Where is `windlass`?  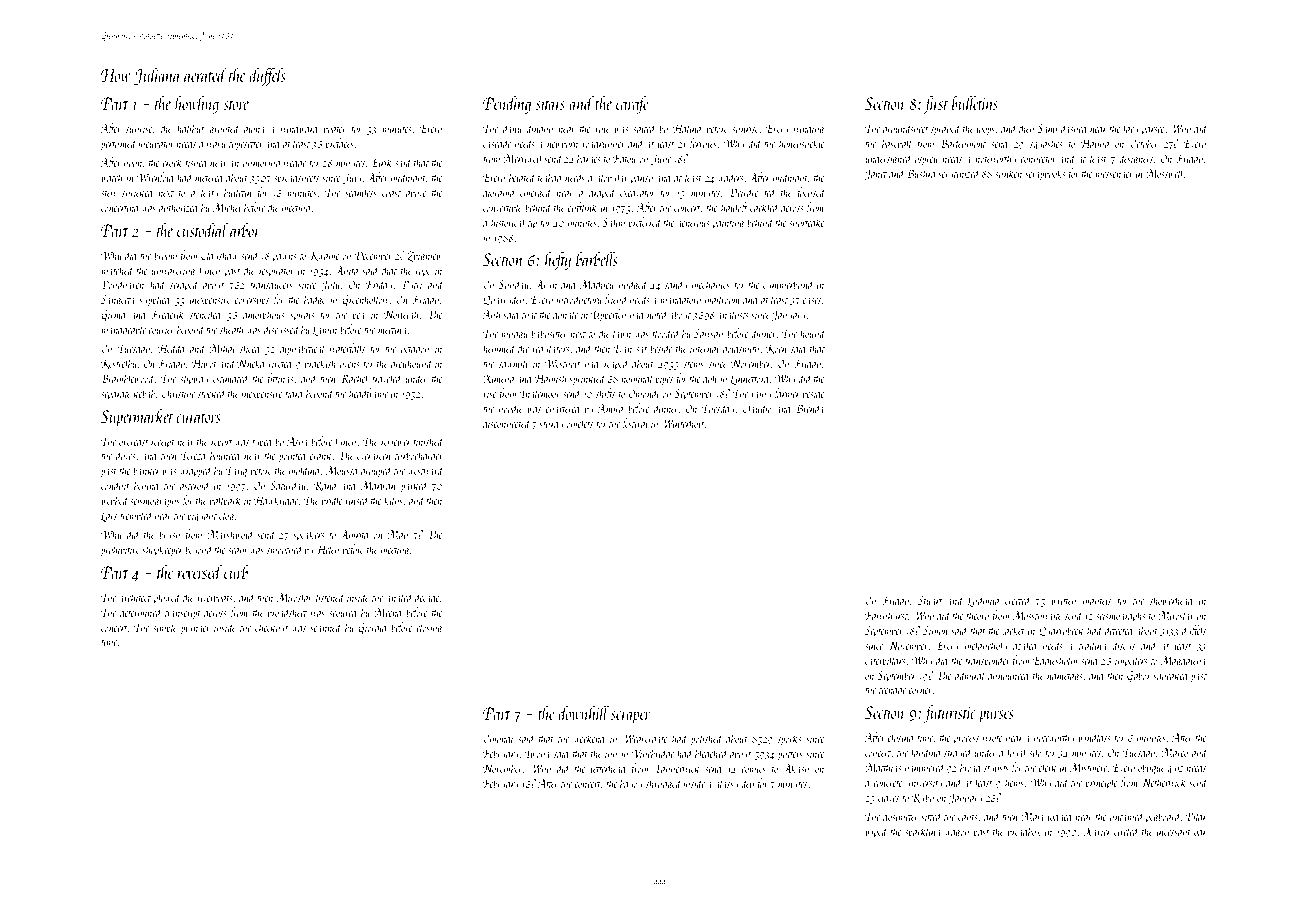 windlass is located at coordinates (1095, 737).
